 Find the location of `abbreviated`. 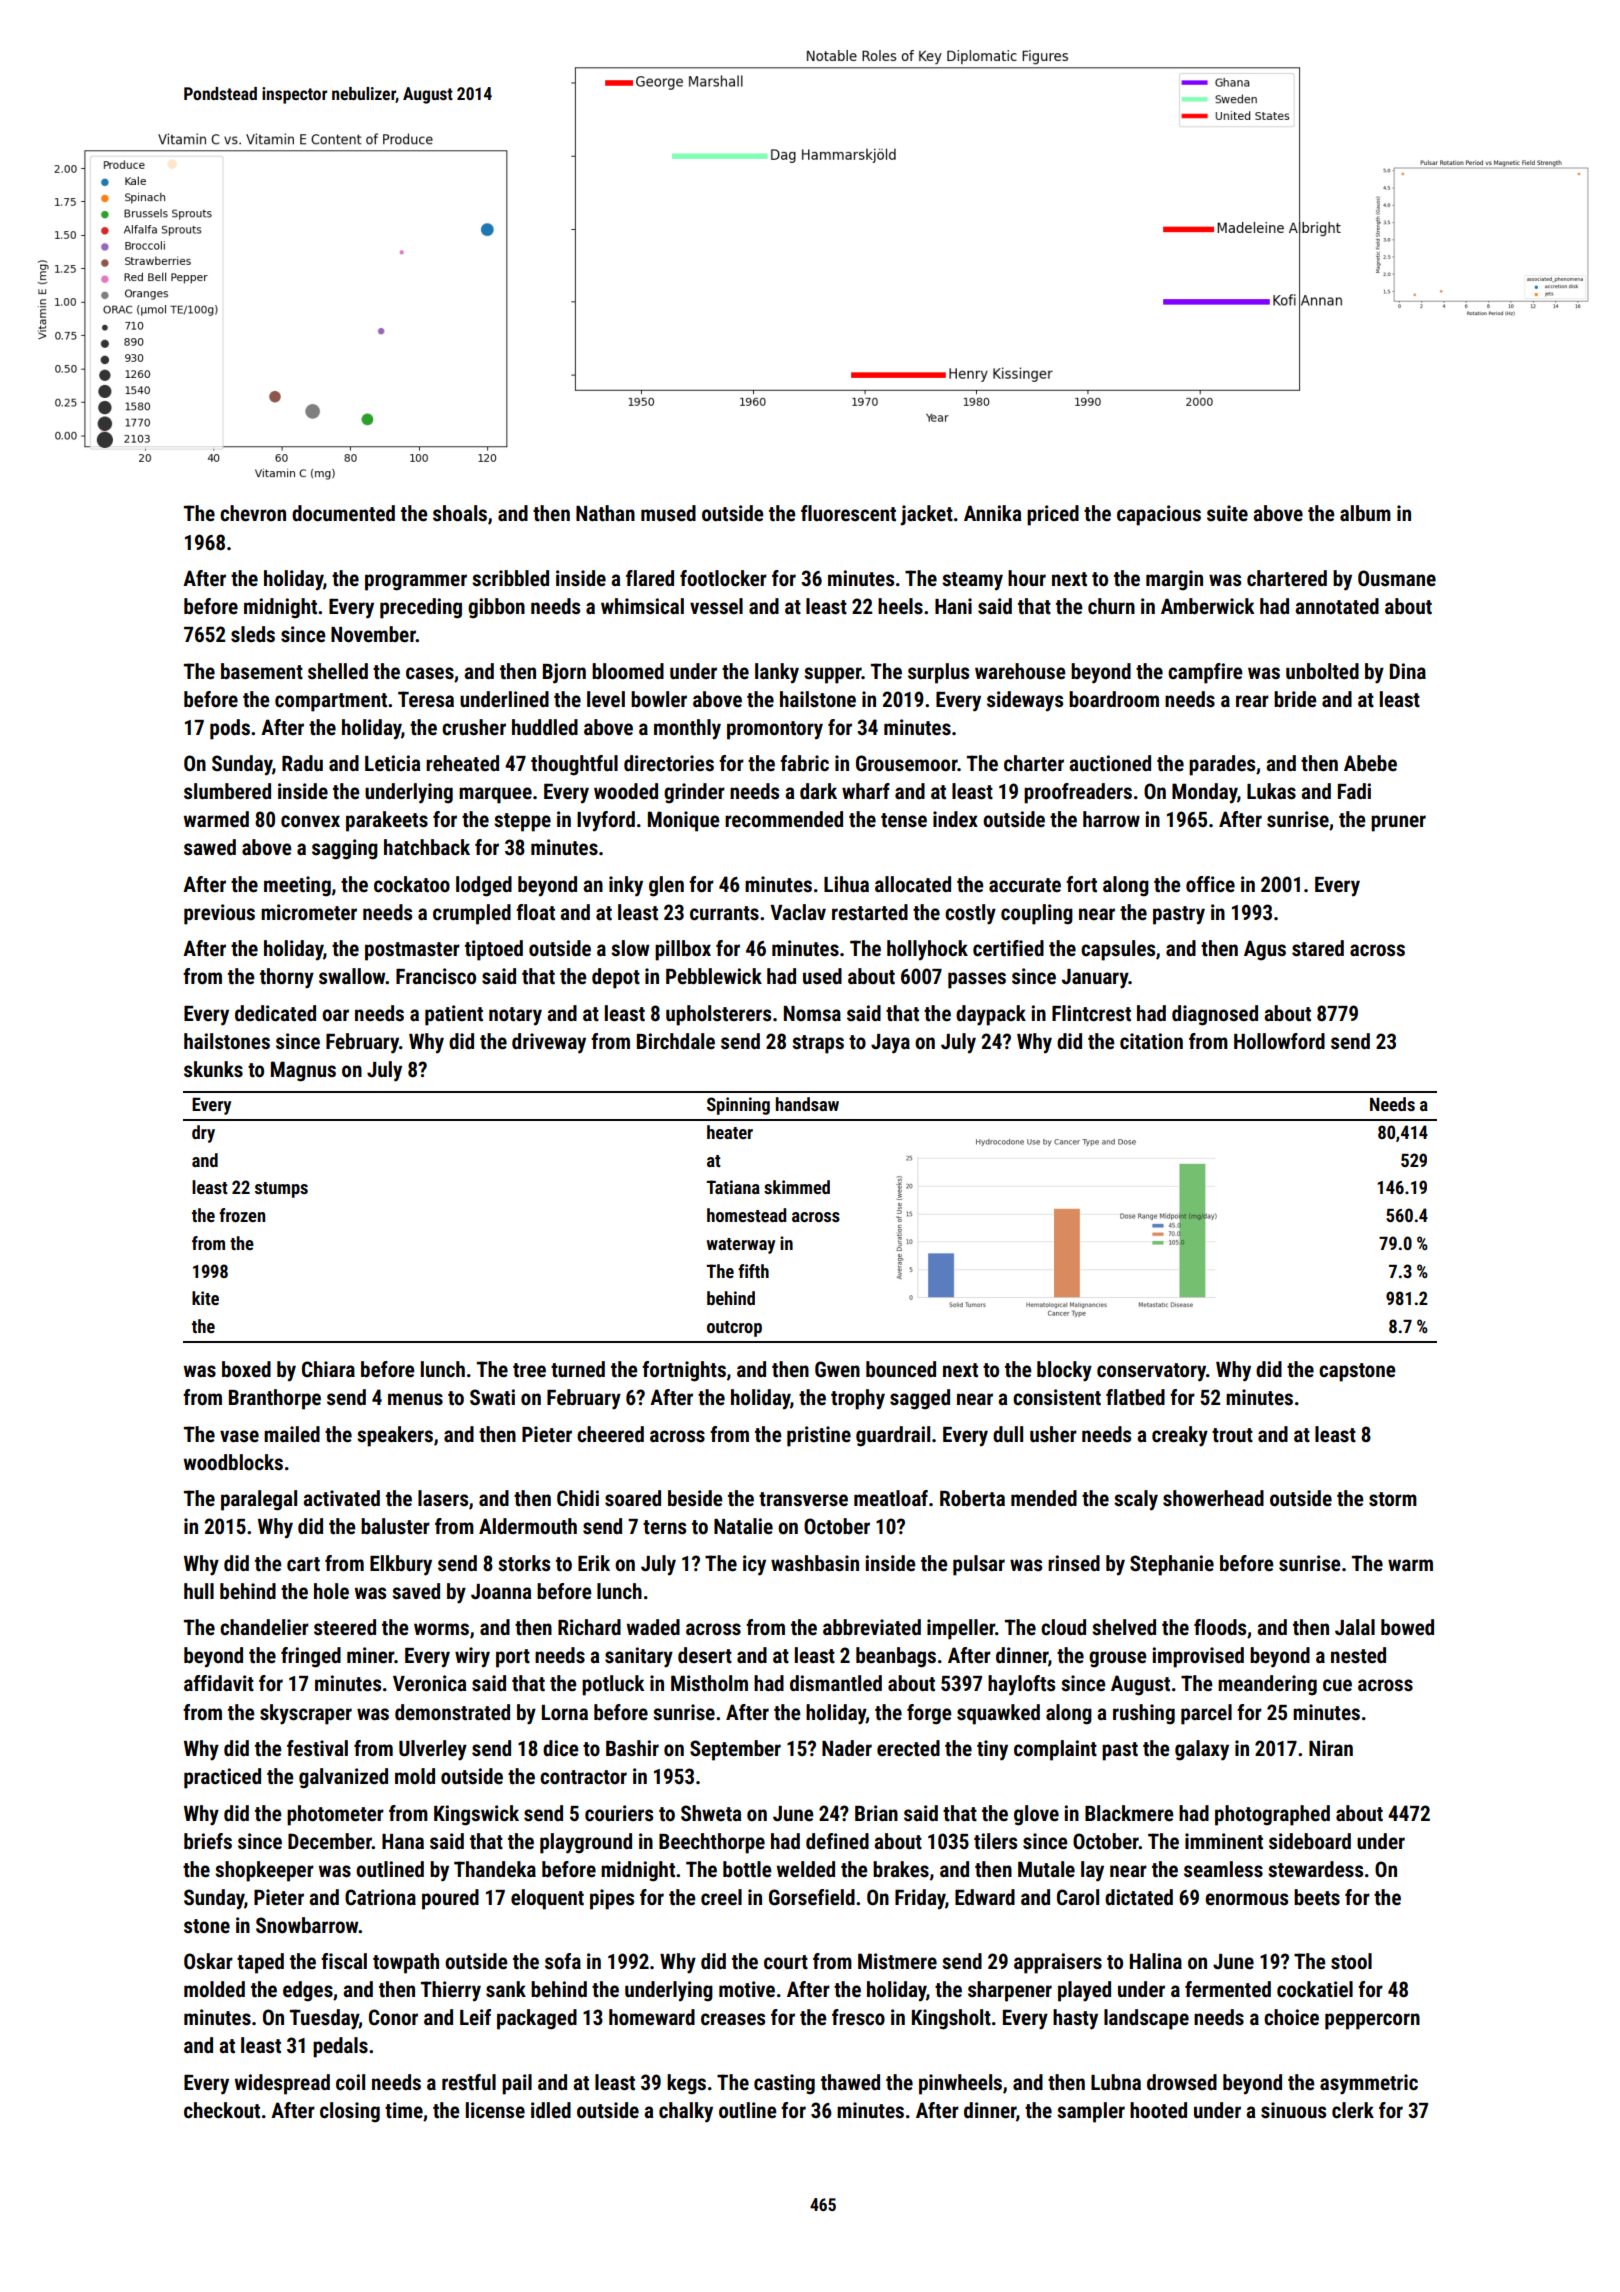

abbreviated is located at coordinates (872, 1627).
